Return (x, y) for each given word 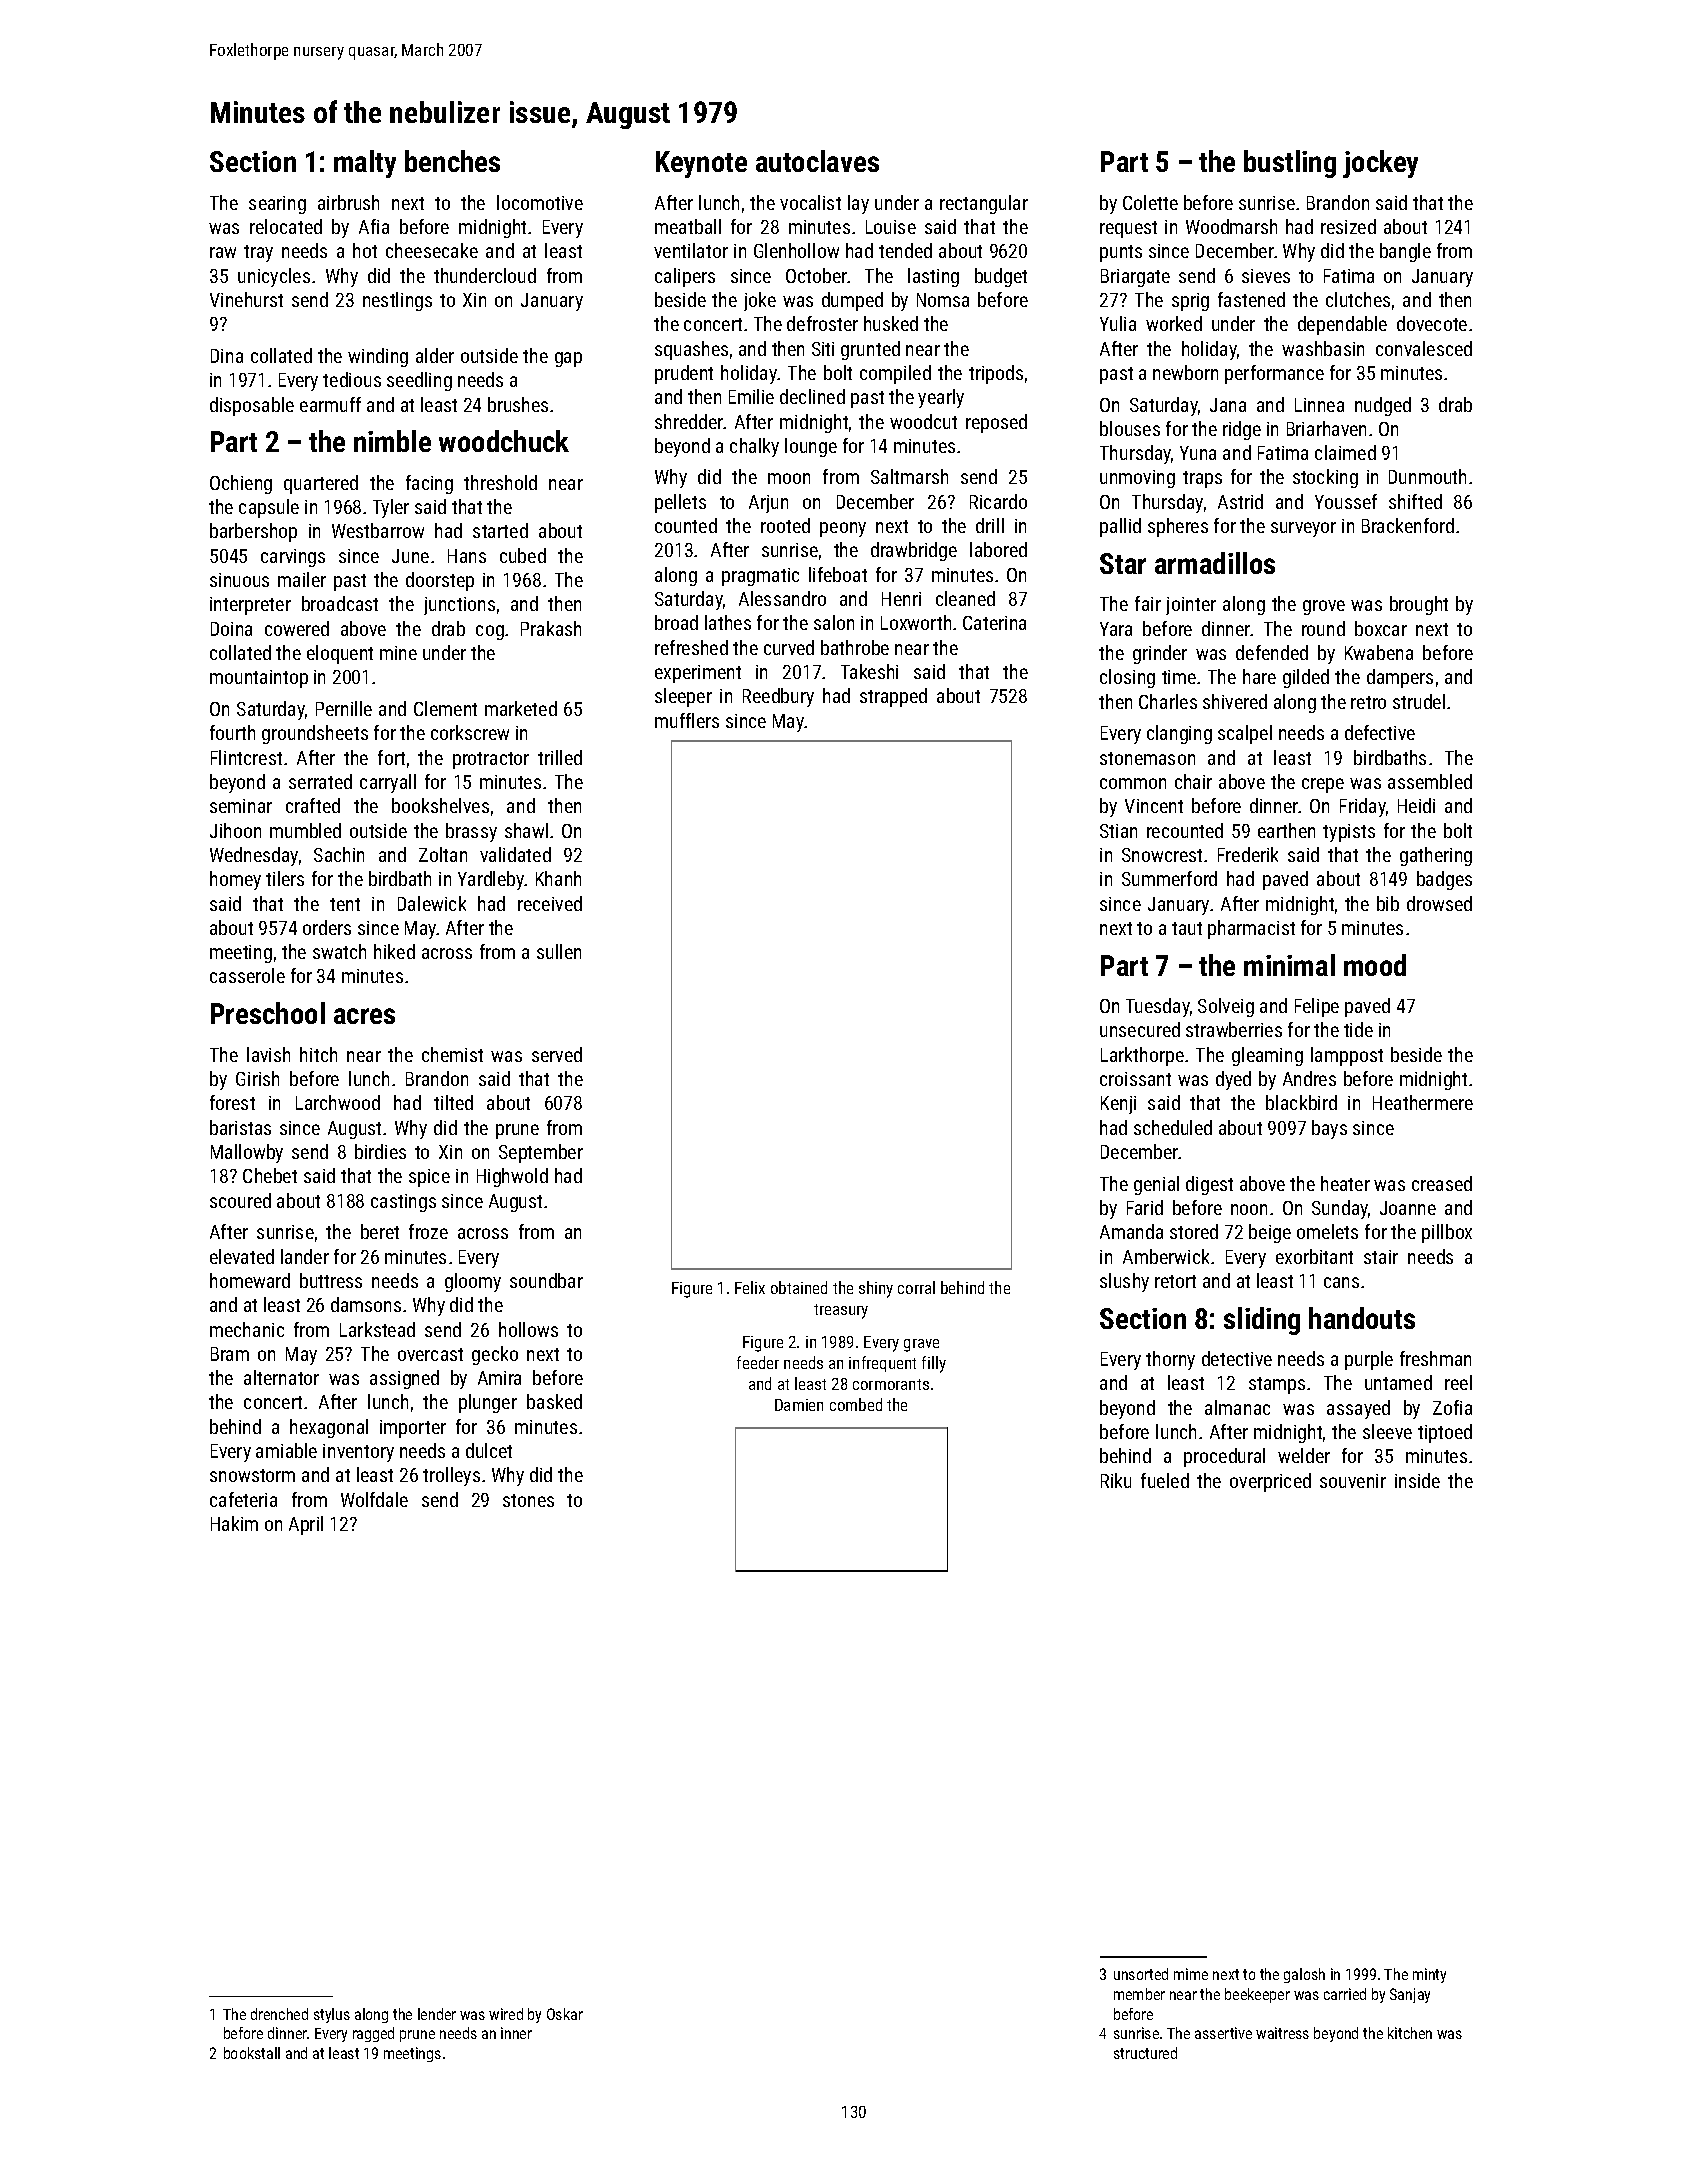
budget (1001, 277)
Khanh (558, 878)
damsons (366, 1304)
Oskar (565, 2014)
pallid (1120, 527)
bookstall (252, 2053)
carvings (293, 558)
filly (934, 1364)
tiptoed (1445, 1433)
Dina (227, 356)
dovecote (1432, 323)
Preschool (268, 1013)
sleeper (683, 697)
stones (528, 1500)
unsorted (1141, 1974)
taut (1187, 928)
